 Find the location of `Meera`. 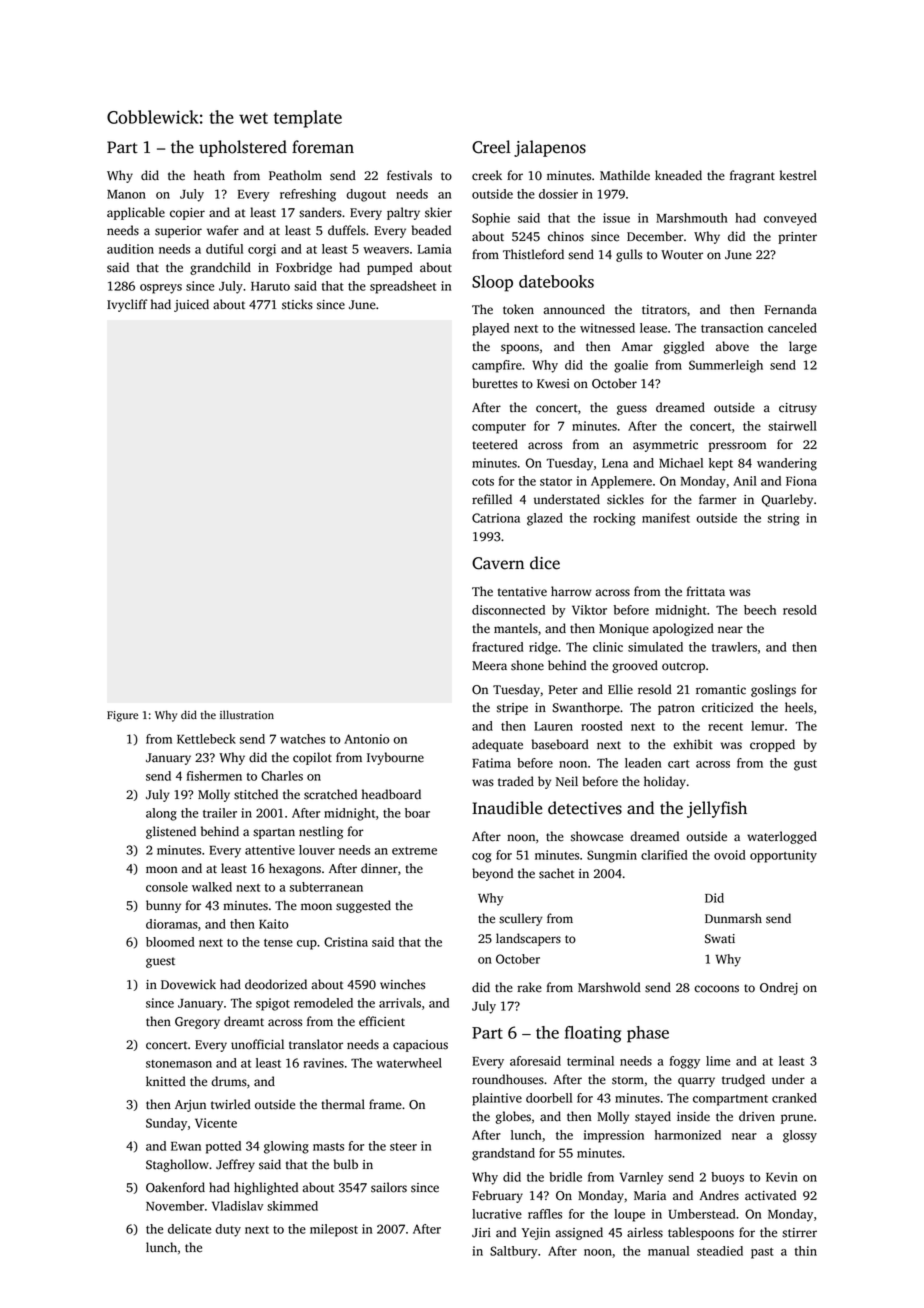

Meera is located at coordinates (489, 666).
